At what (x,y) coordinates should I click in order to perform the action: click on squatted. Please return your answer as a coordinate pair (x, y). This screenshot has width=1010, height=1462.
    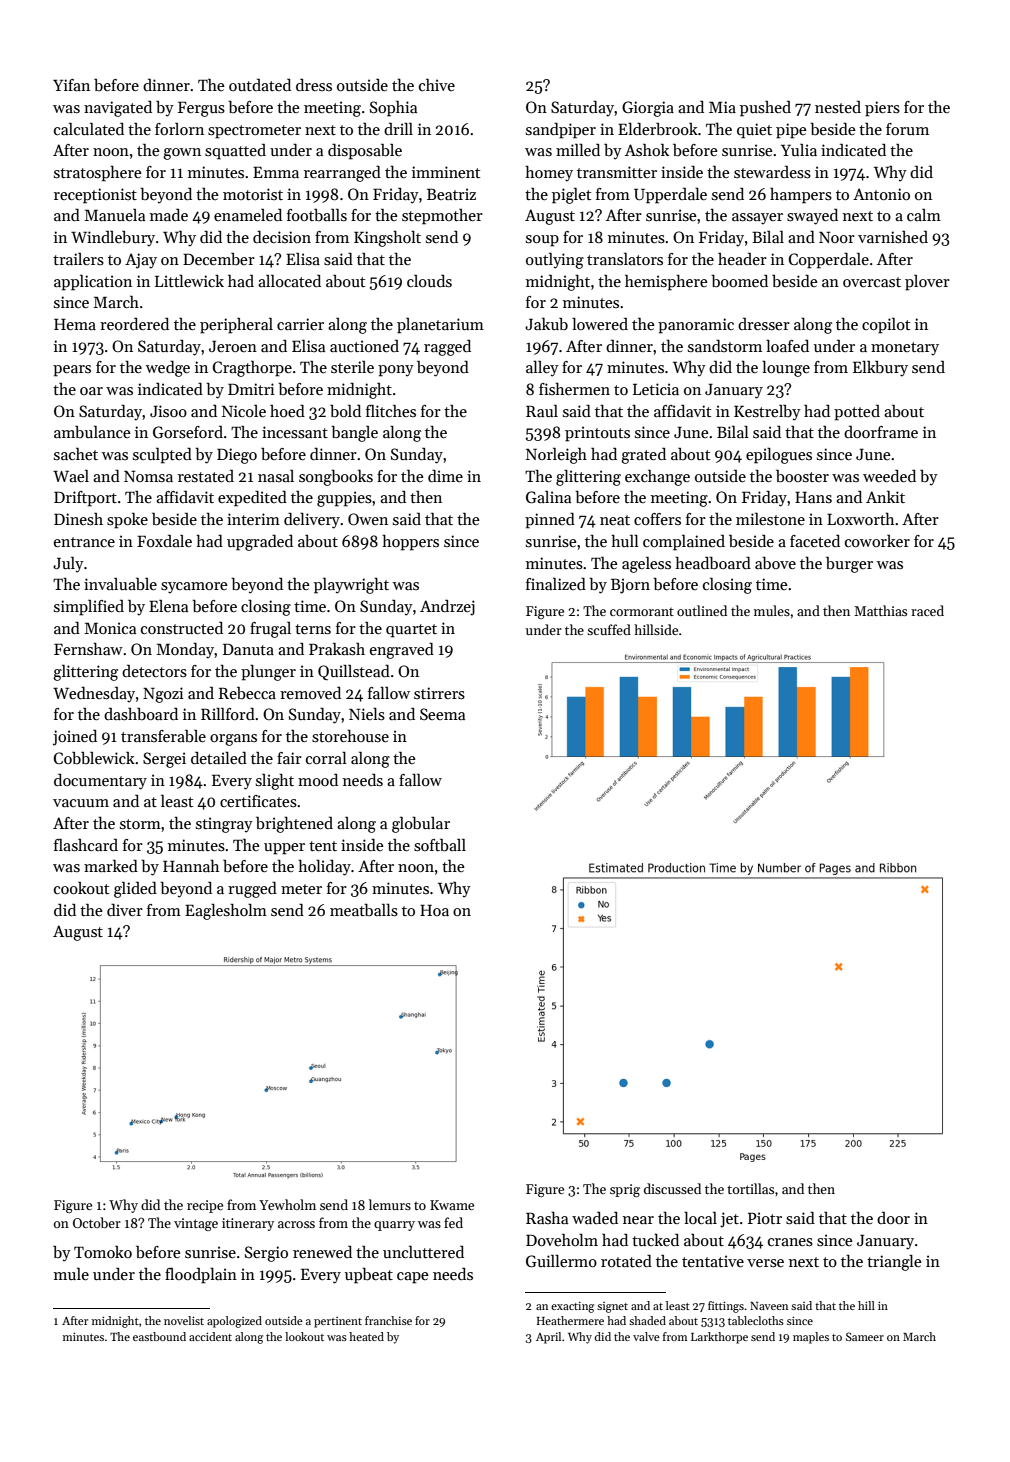
    Looking at the image, I should click on (235, 152).
